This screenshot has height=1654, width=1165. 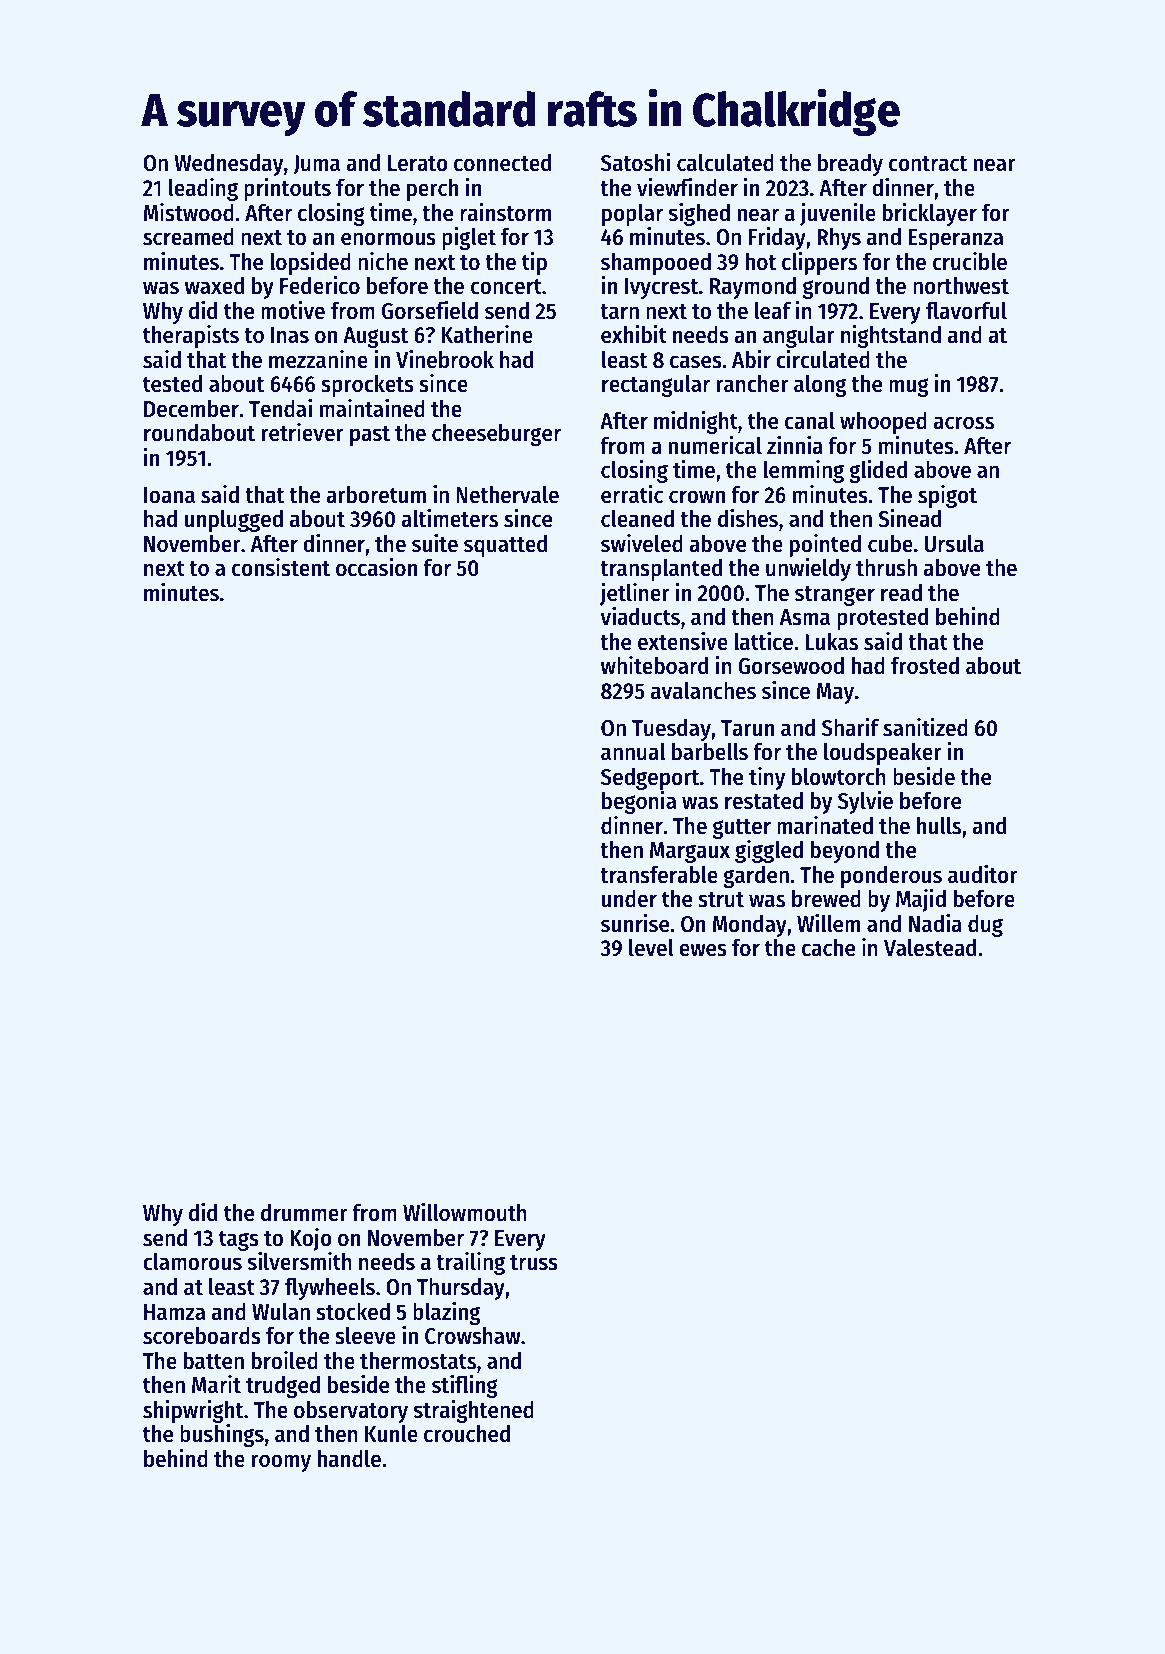 What do you see at coordinates (376, 495) in the screenshot?
I see `arboretum` at bounding box center [376, 495].
